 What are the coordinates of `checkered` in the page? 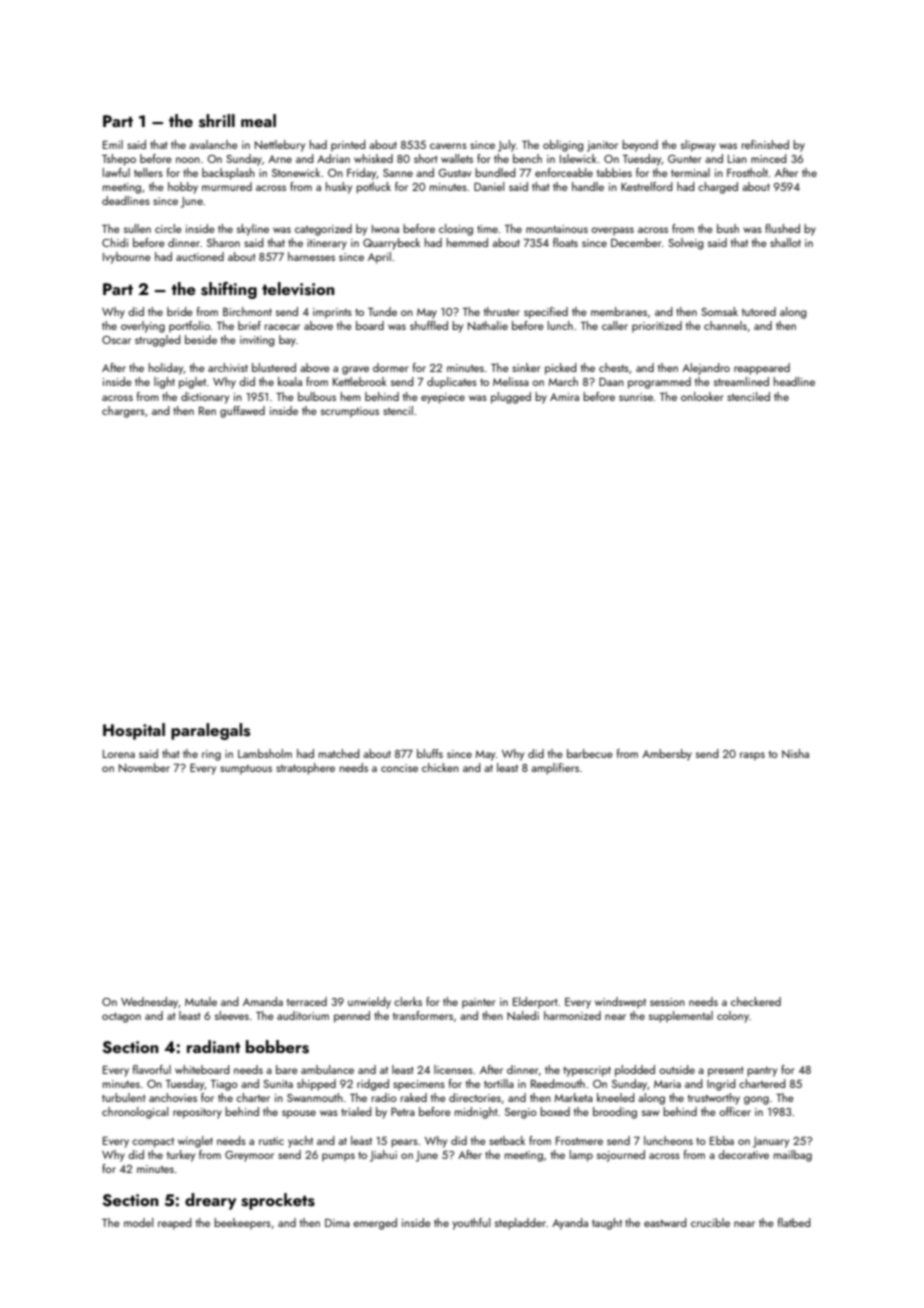 It's located at (756, 1001).
